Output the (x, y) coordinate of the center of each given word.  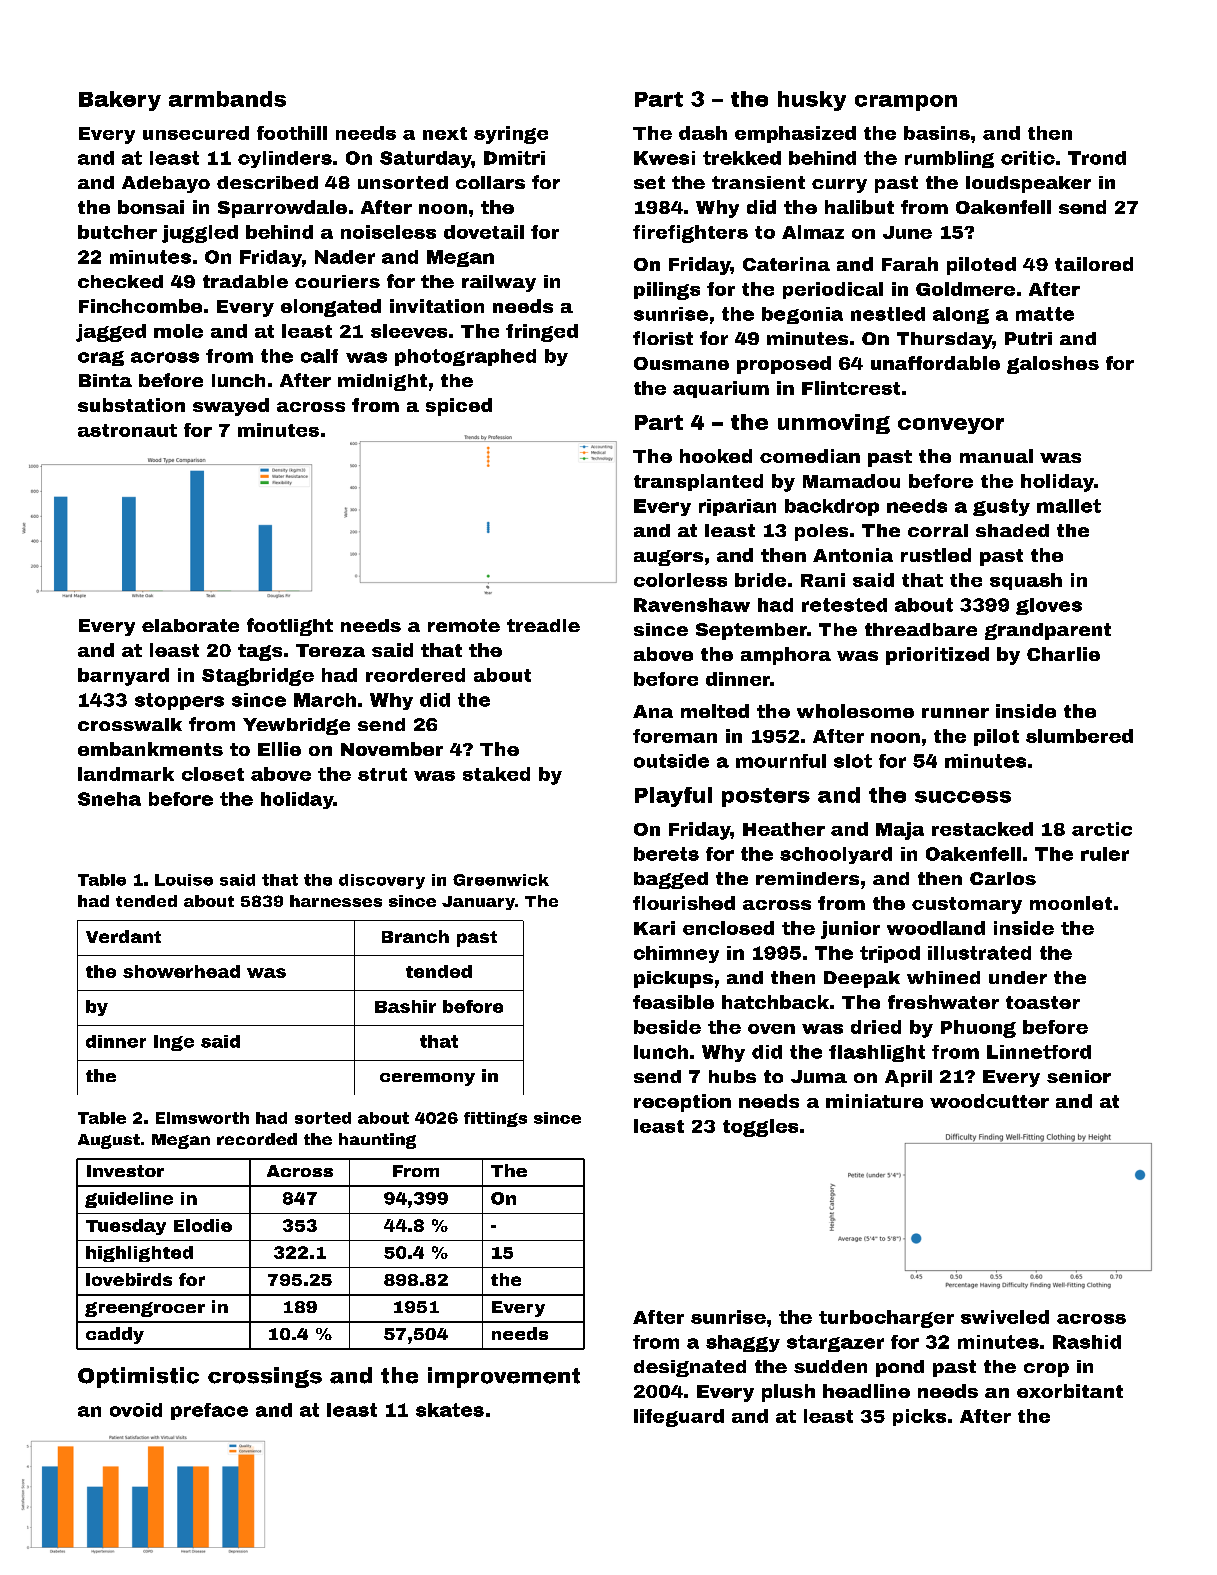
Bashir (405, 1006)
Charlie (1063, 654)
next (445, 133)
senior (1079, 1076)
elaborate (190, 625)
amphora (786, 656)
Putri (1028, 338)
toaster (1043, 1002)
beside (667, 1027)
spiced (459, 407)
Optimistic (138, 1377)
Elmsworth (202, 1118)
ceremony (427, 1079)
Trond (1097, 158)
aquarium (721, 389)
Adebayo (166, 184)
